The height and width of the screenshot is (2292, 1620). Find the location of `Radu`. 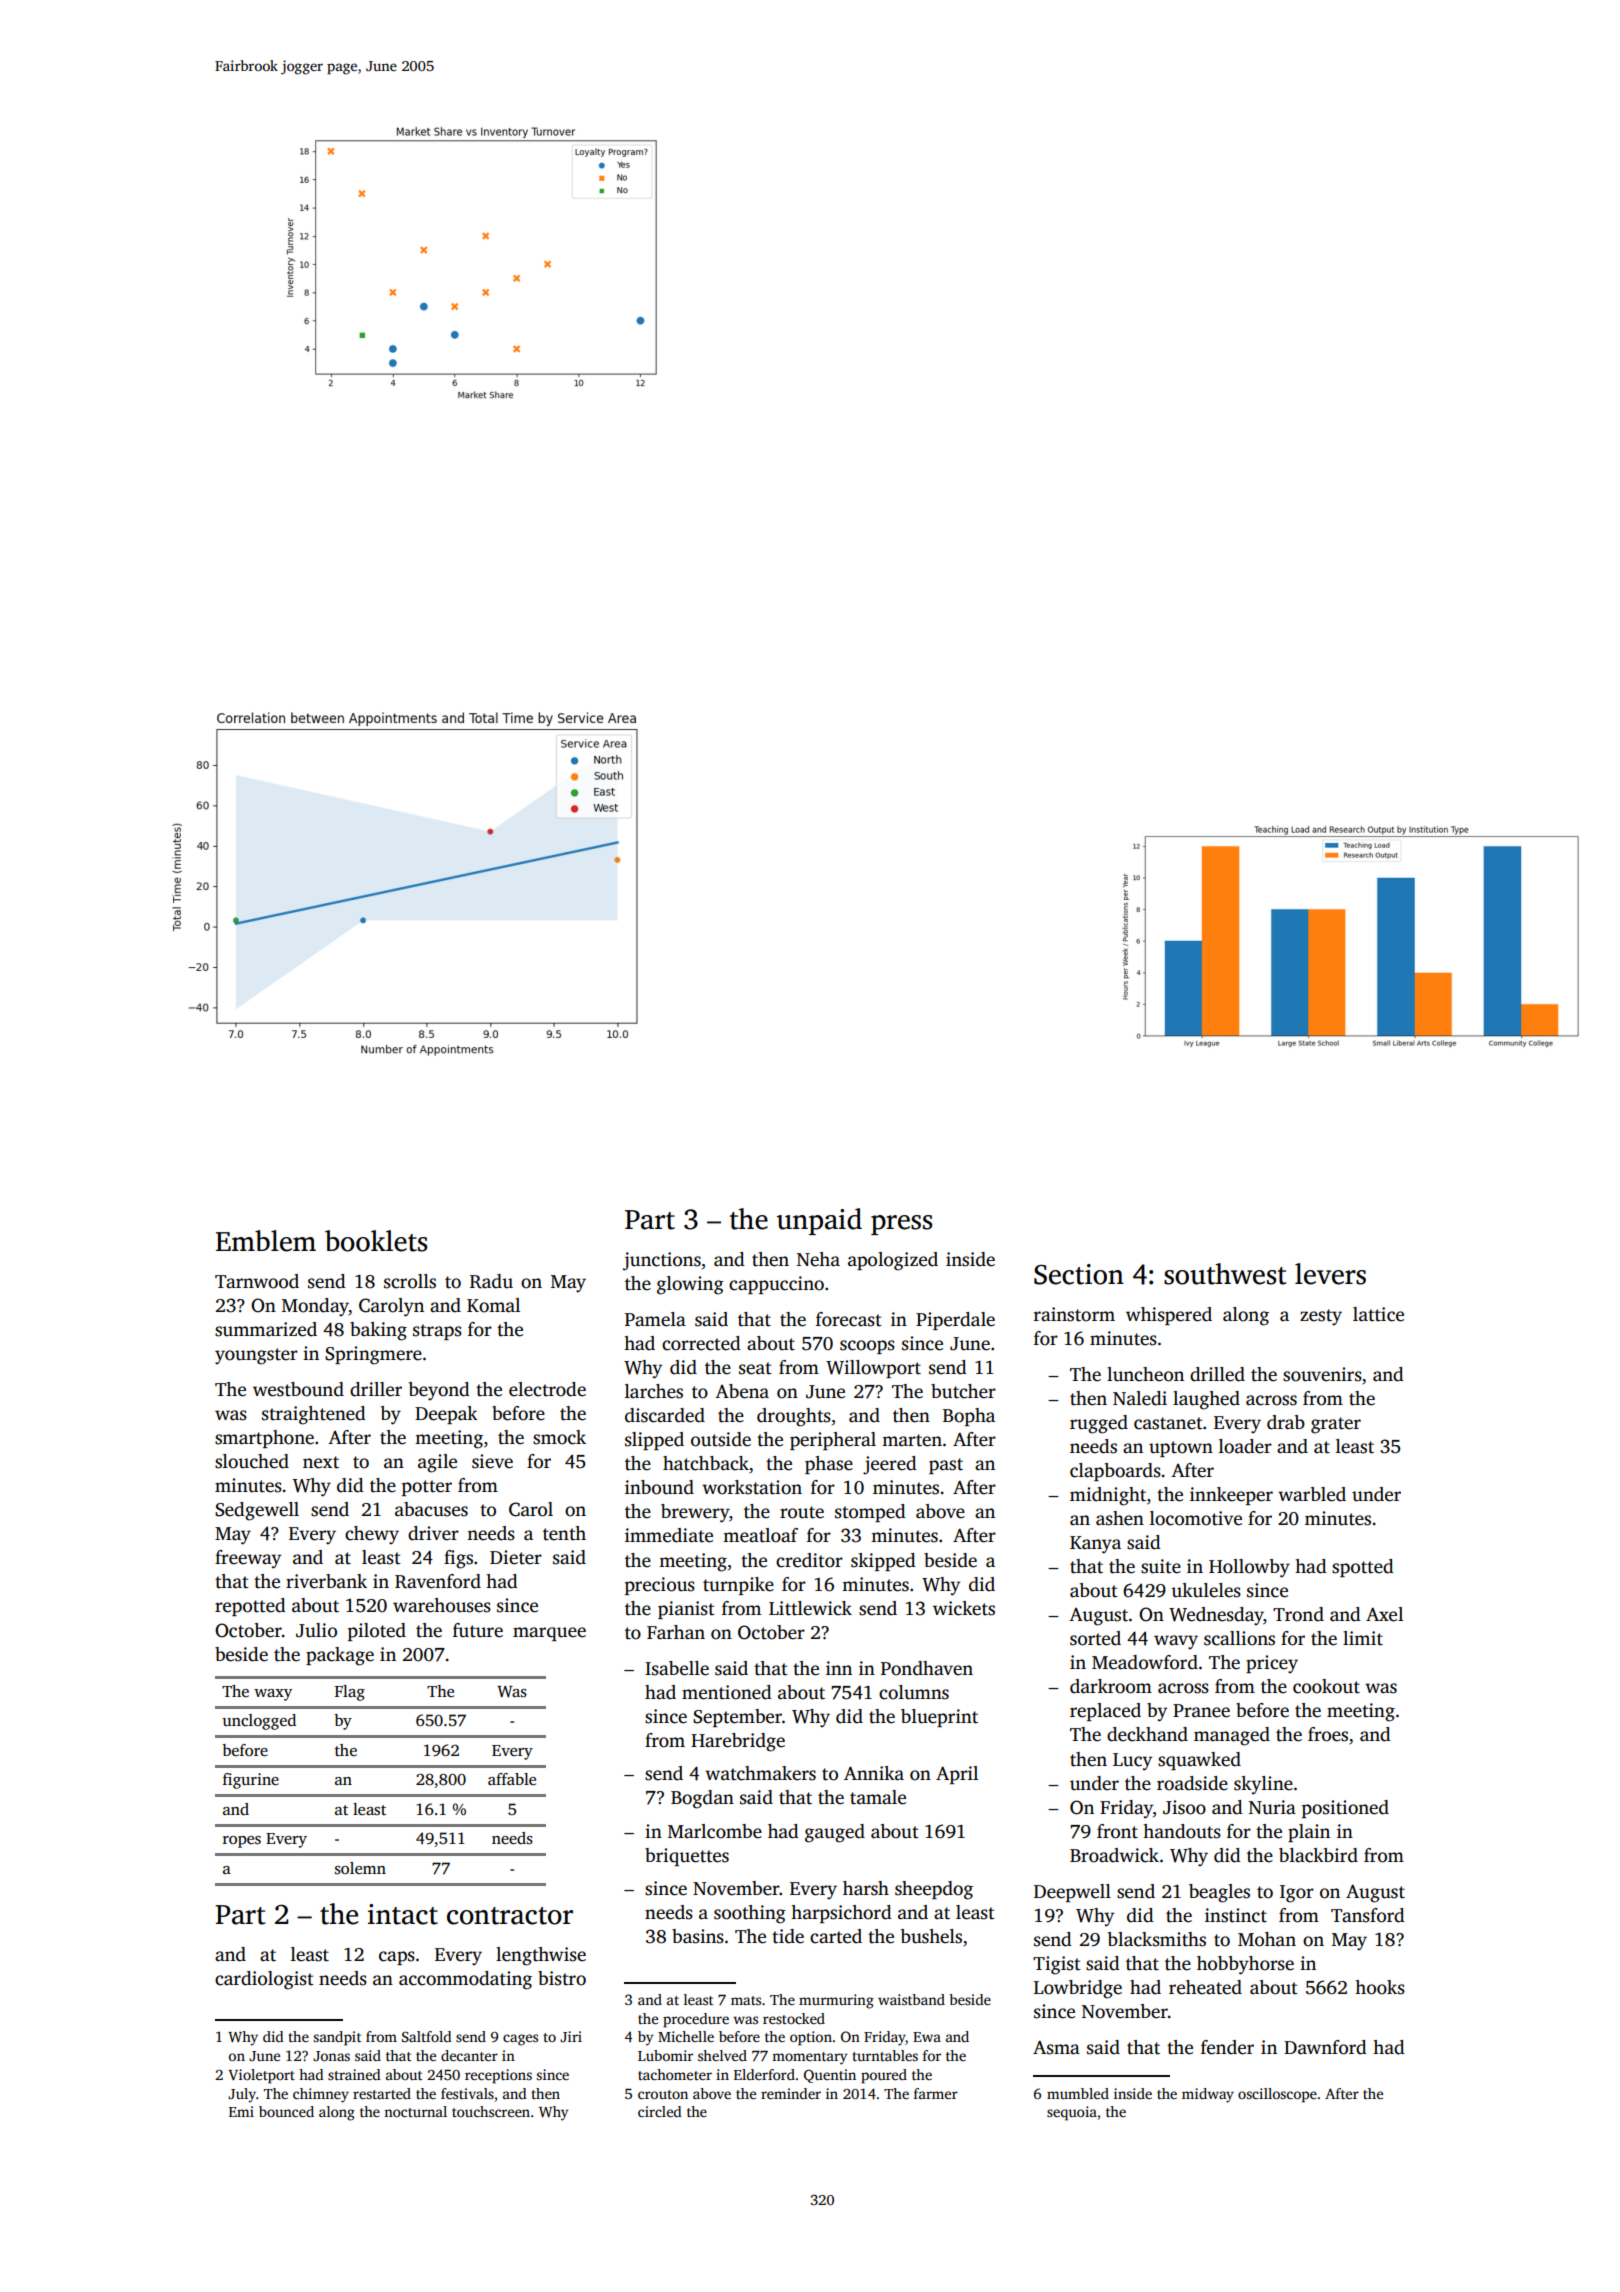

Radu is located at coordinates (491, 1281).
